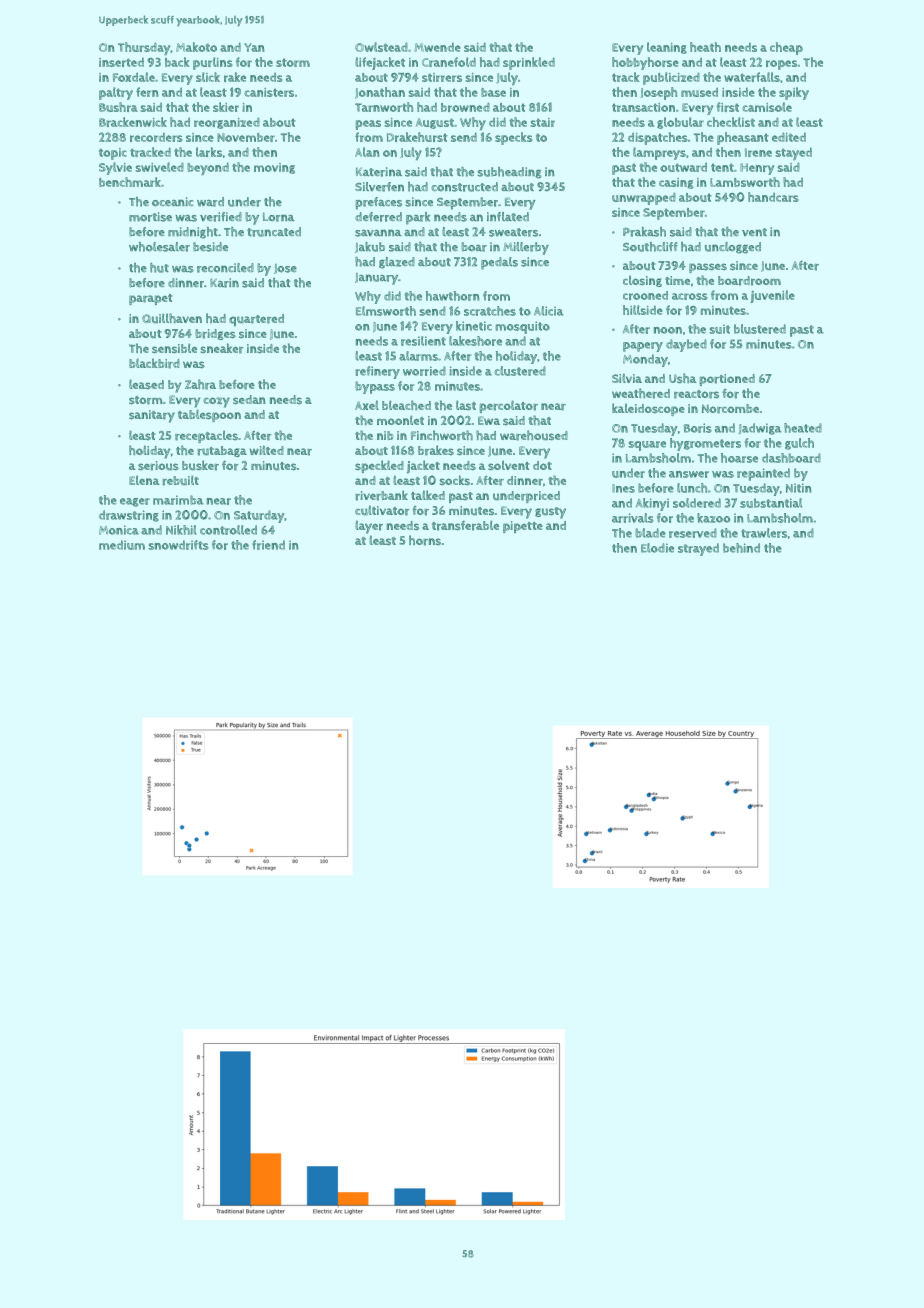 This document has width=924, height=1308. Describe the element at coordinates (733, 248) in the document. I see `unclogged` at that location.
